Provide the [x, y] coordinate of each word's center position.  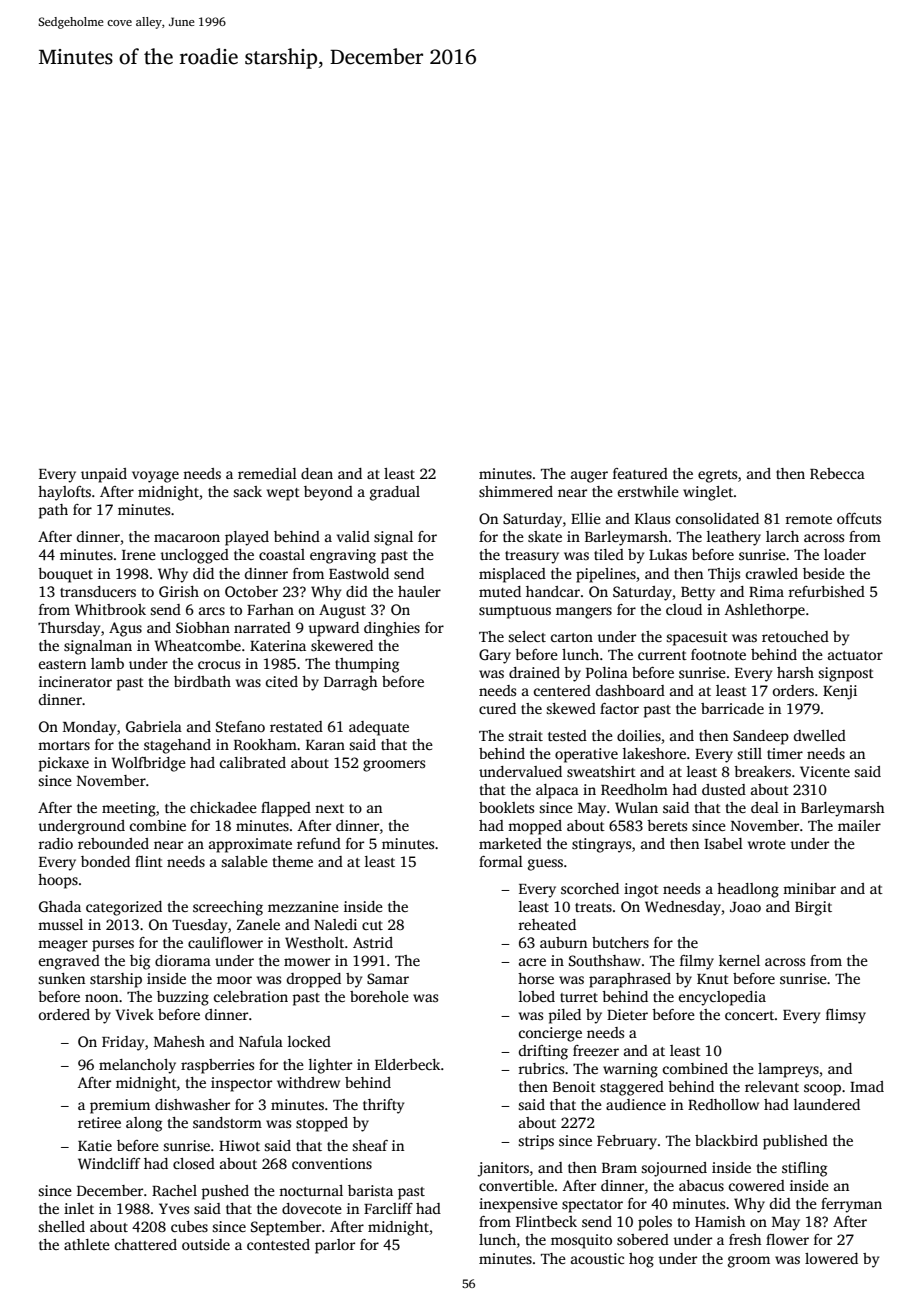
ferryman [851, 1205]
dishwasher [192, 1104]
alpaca [557, 791]
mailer [859, 825]
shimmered [516, 491]
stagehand [177, 746]
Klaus [652, 518]
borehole [379, 996]
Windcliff [109, 1163]
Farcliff [388, 1208]
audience [636, 1104]
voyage [155, 477]
